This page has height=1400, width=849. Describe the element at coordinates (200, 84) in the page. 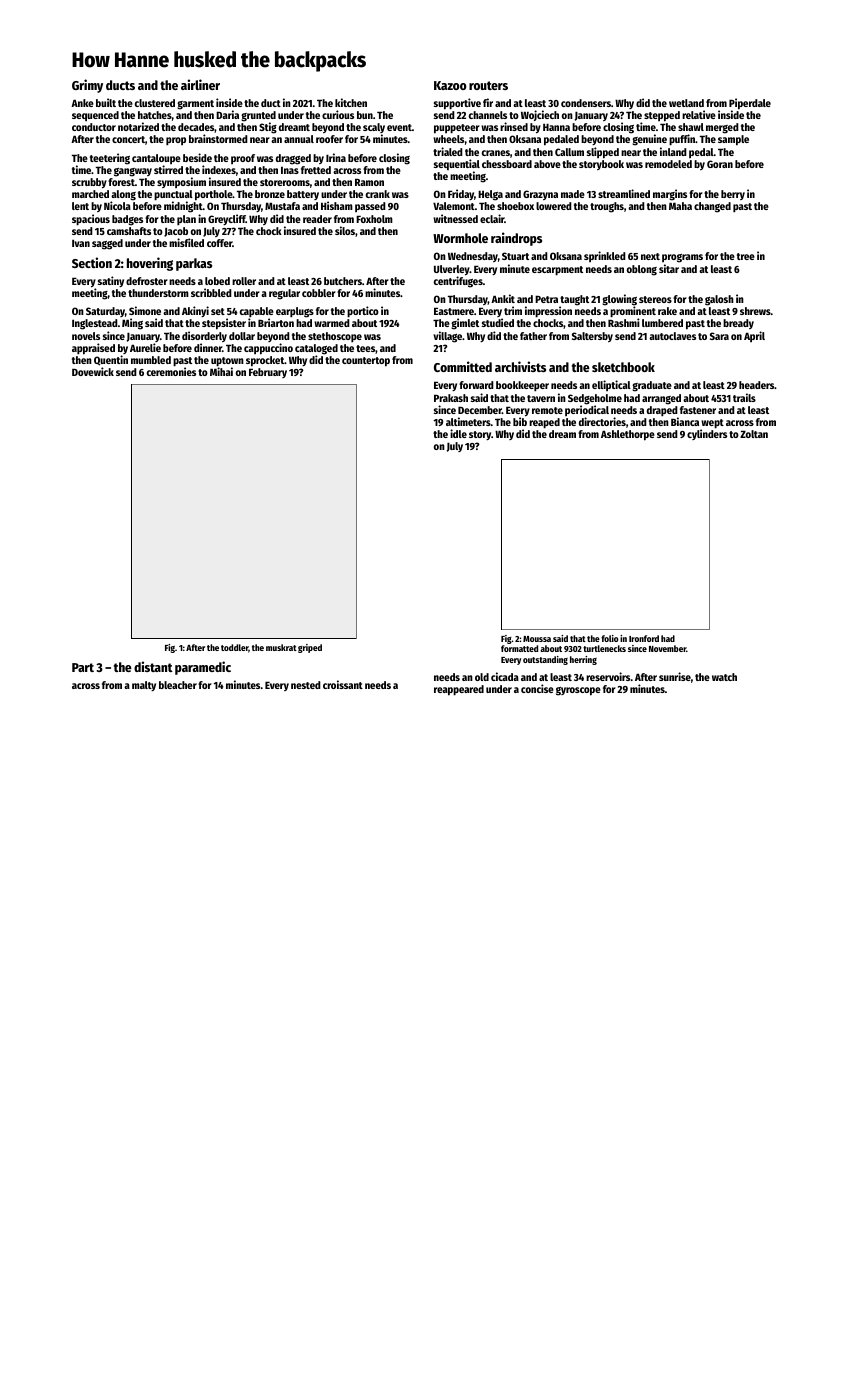

I see `airliner` at that location.
